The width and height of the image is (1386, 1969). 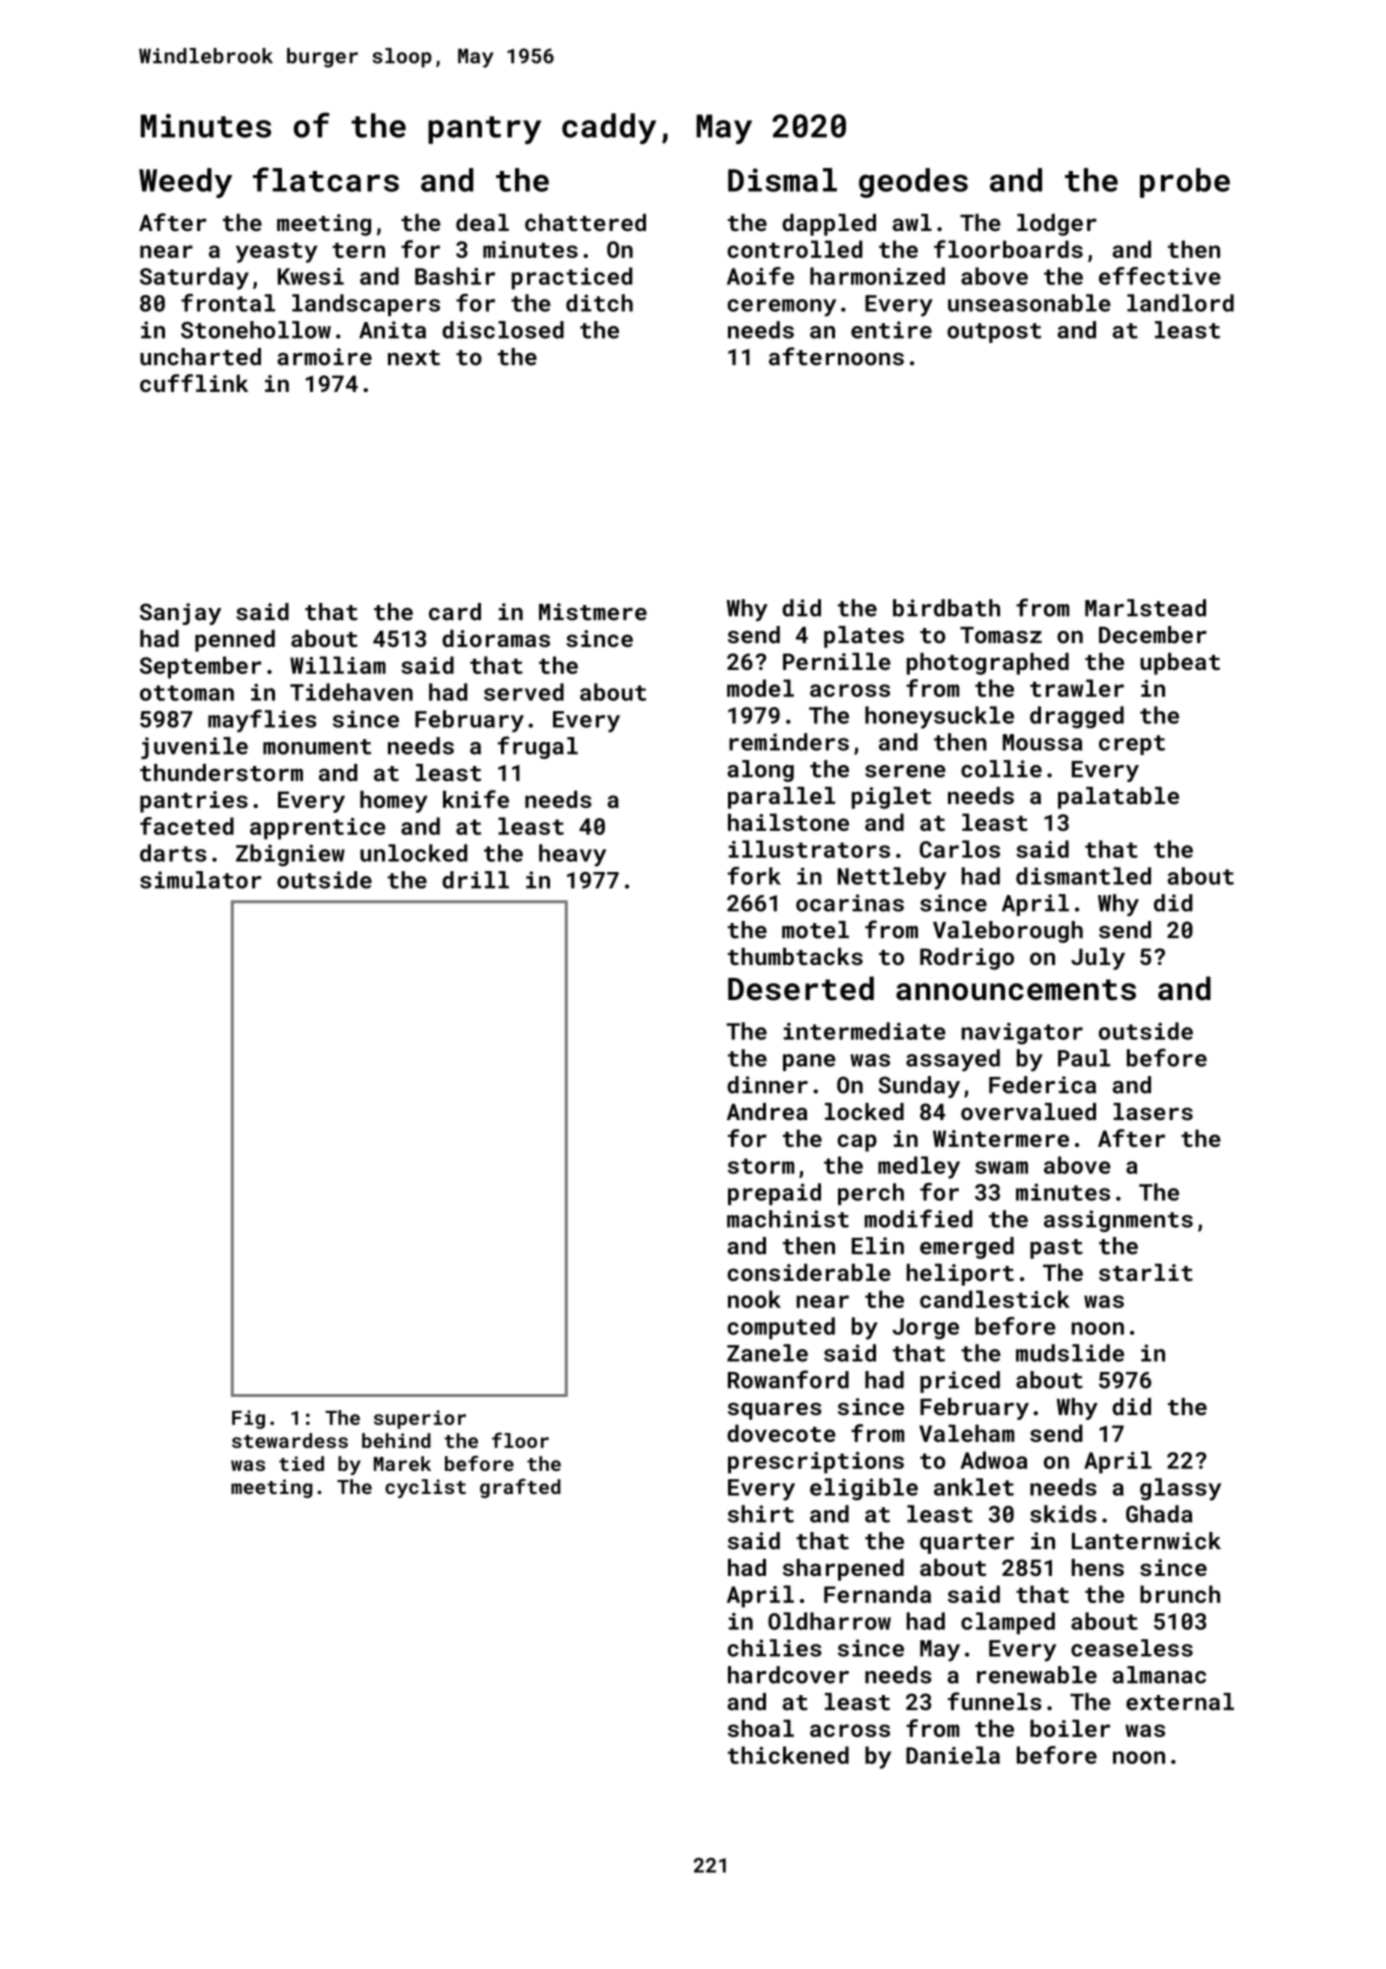 I want to click on birdbath, so click(x=946, y=608).
